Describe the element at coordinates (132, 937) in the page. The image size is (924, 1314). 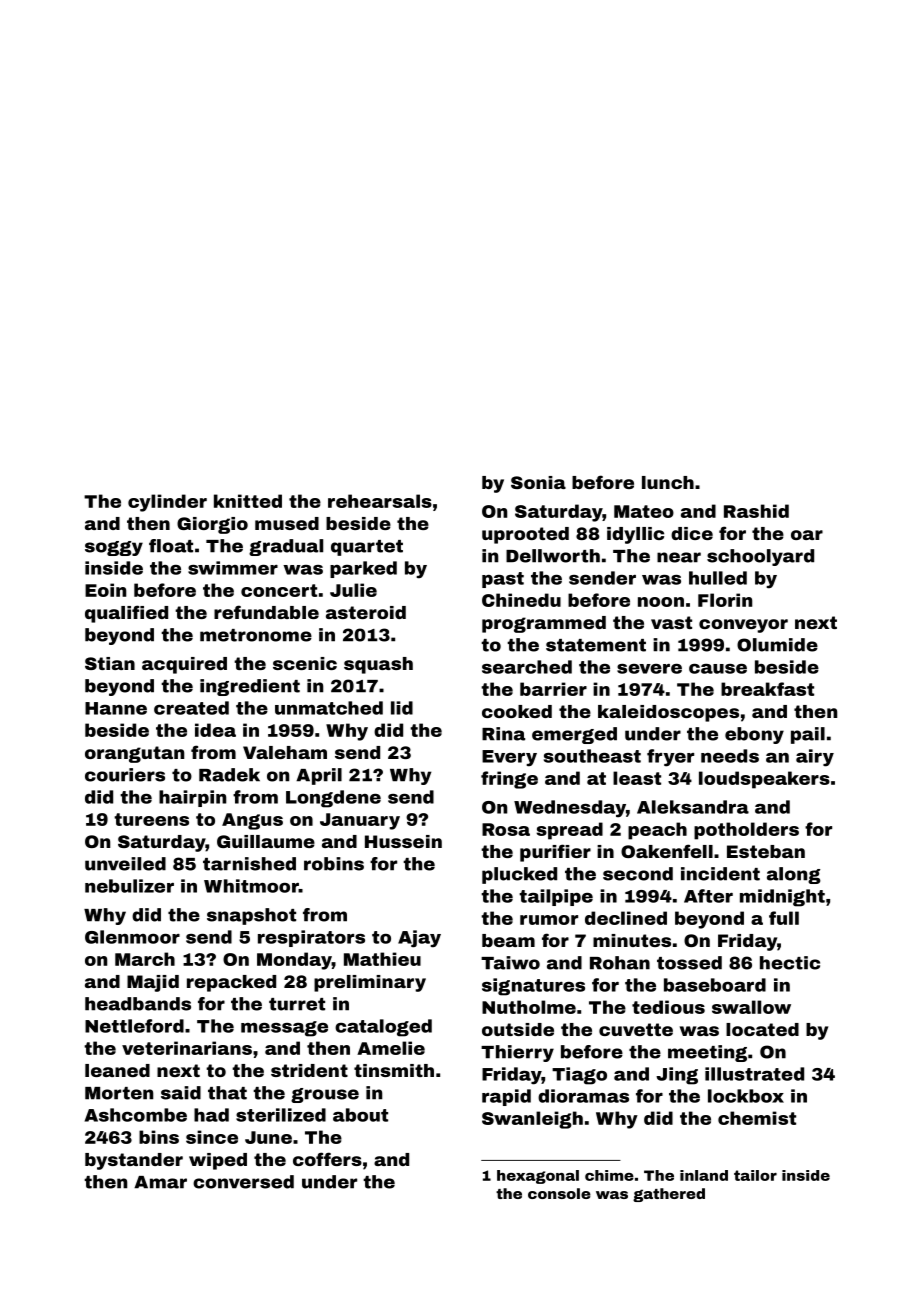
I see `Glenmoor` at that location.
